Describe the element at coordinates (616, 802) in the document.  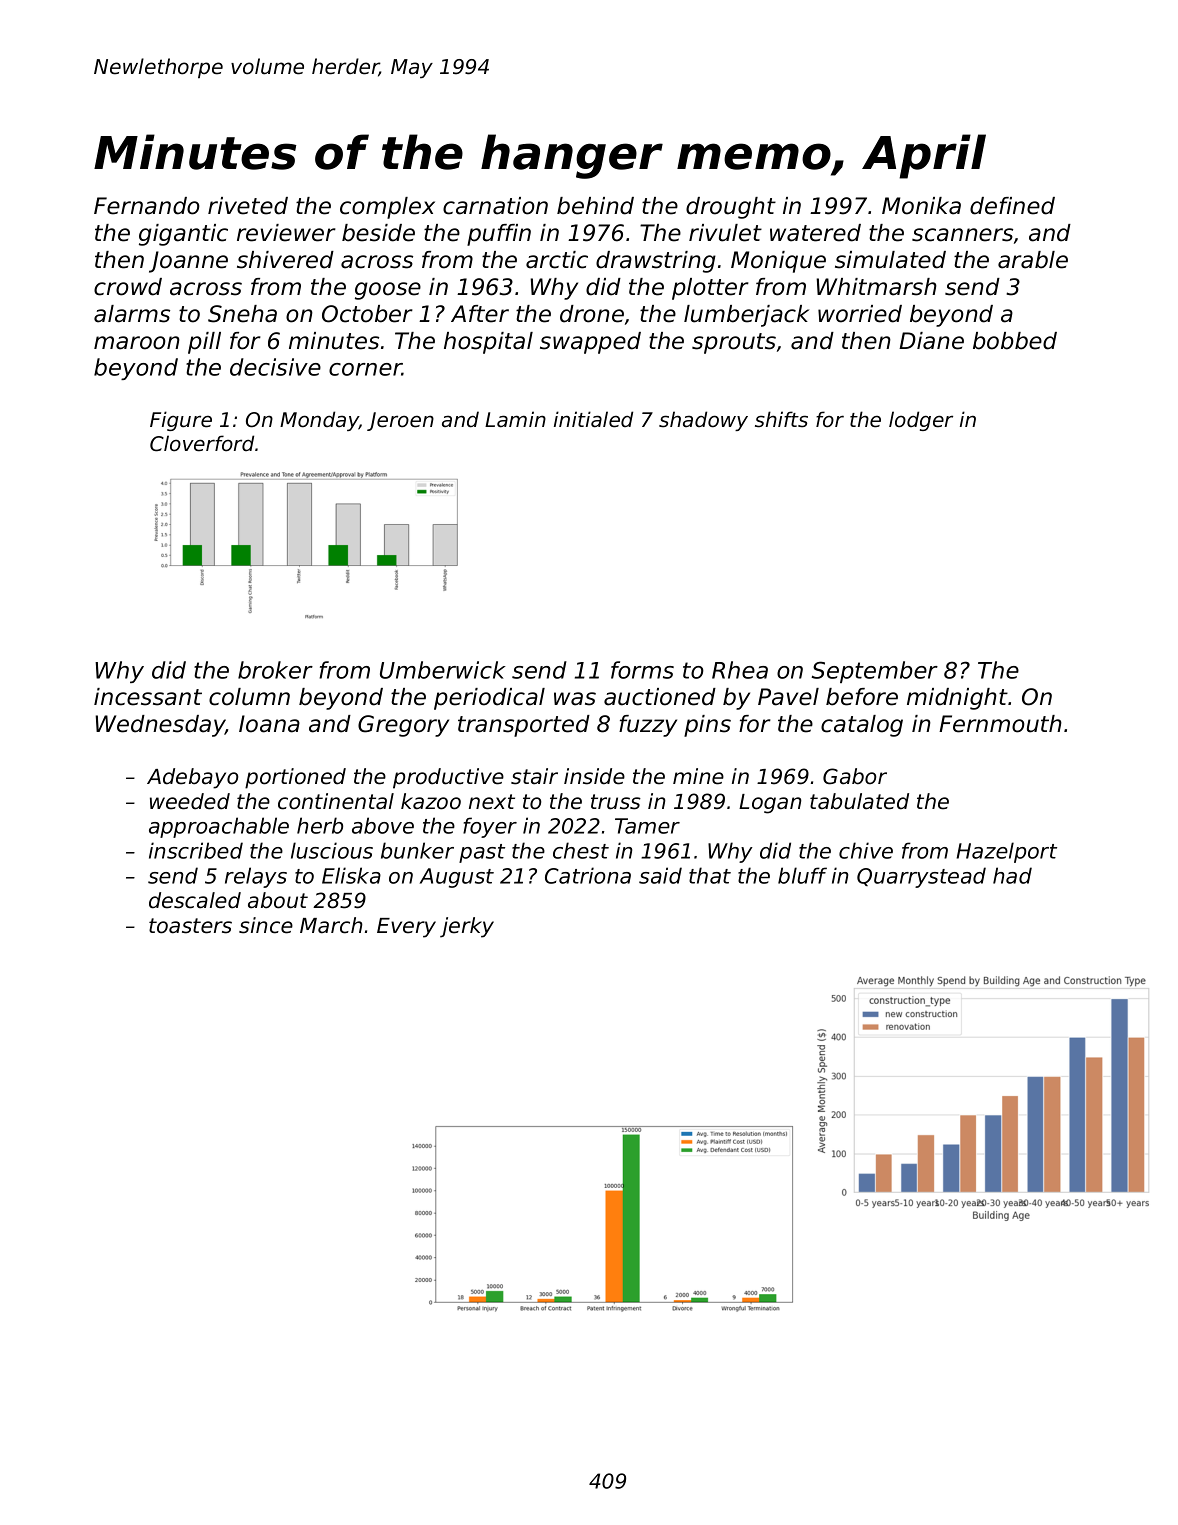
I see `truss` at that location.
